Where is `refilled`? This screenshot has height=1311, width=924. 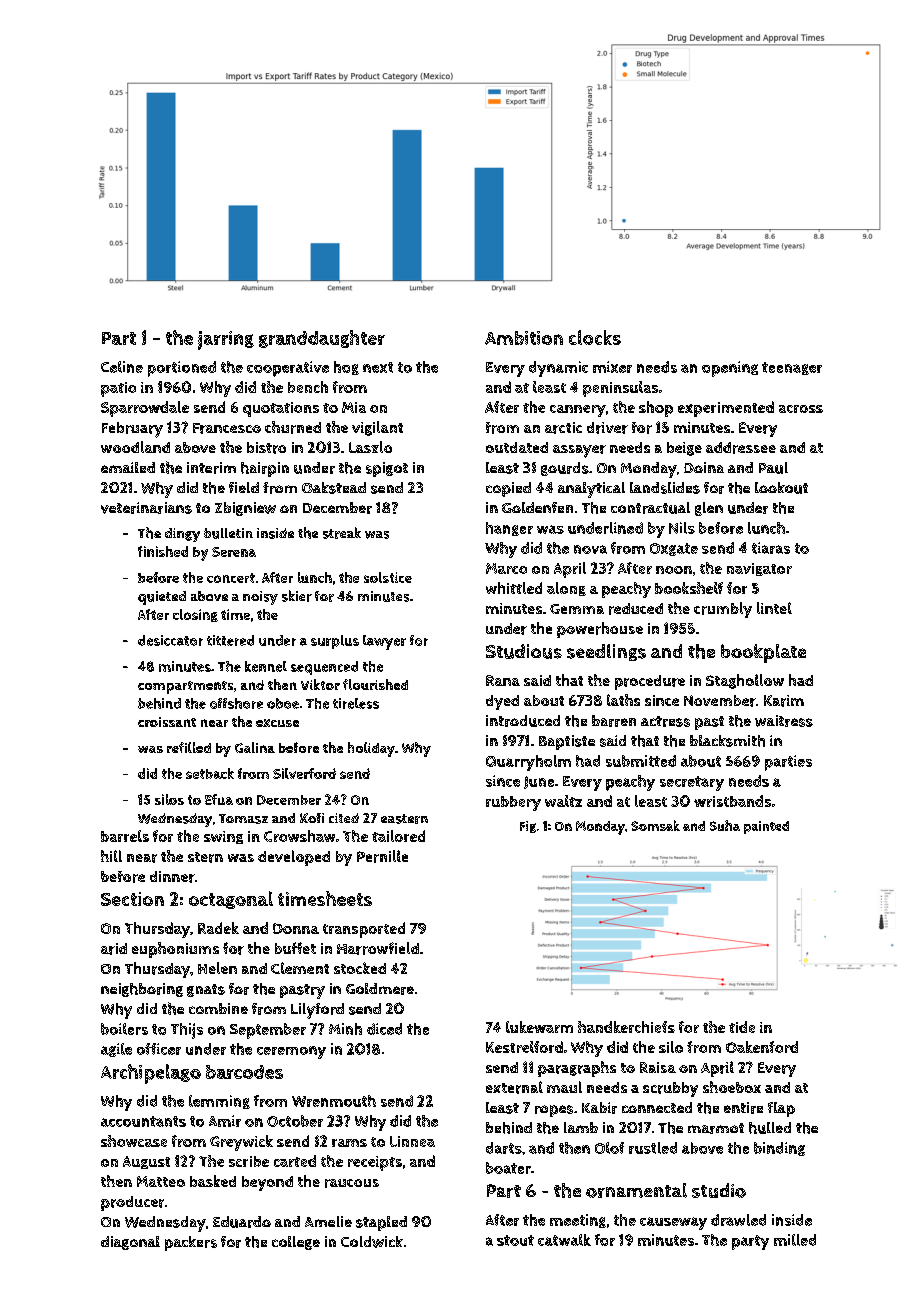 refilled is located at coordinates (189, 747).
